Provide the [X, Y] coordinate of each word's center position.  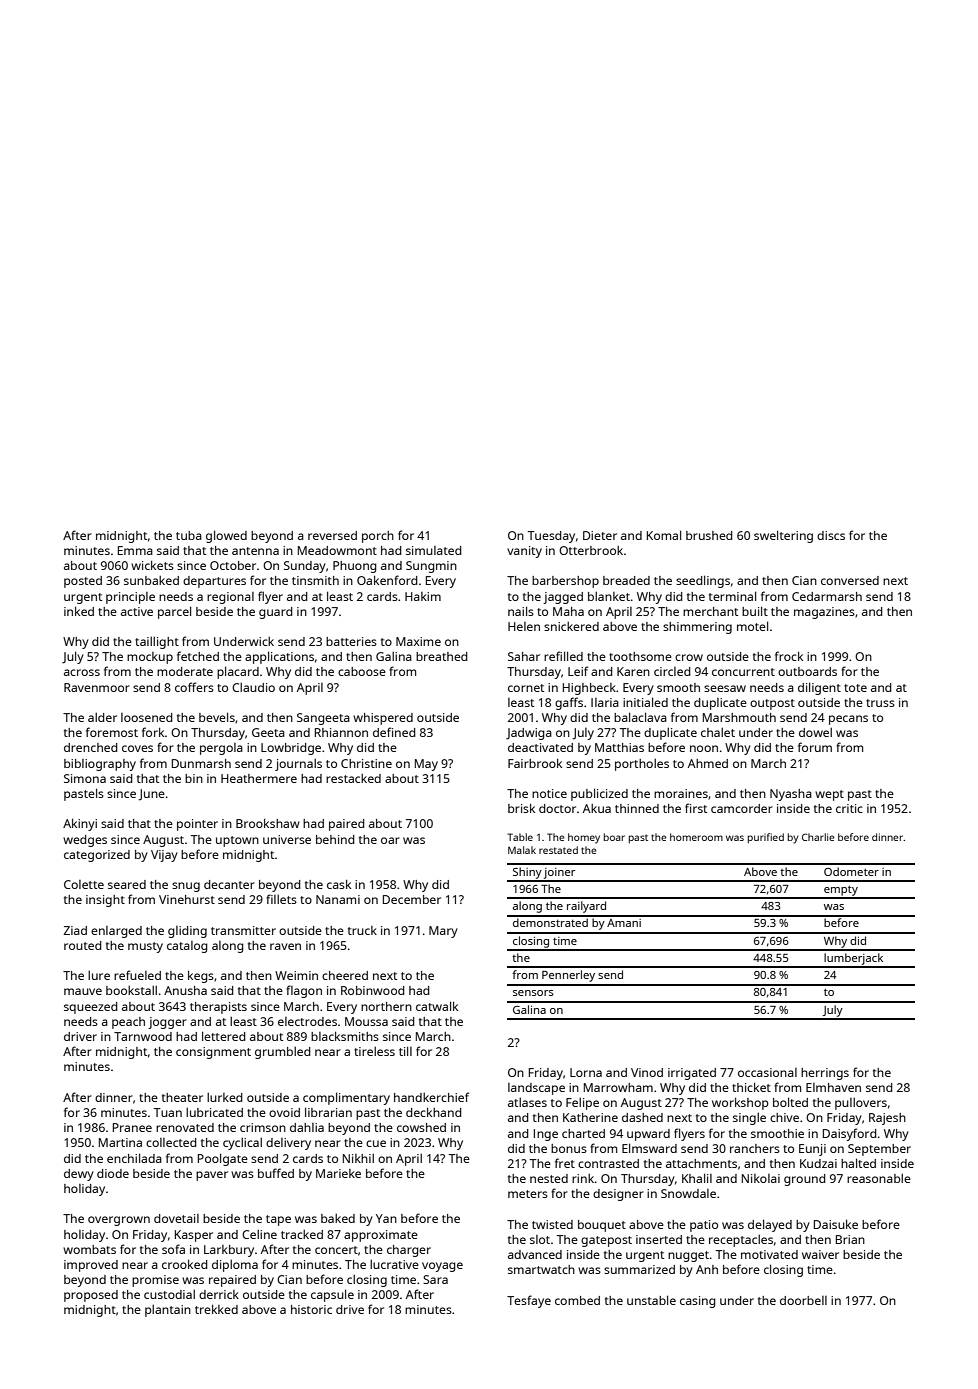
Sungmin [431, 567]
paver [212, 1176]
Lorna [586, 1072]
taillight [157, 642]
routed [83, 945]
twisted [552, 1224]
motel [752, 626]
